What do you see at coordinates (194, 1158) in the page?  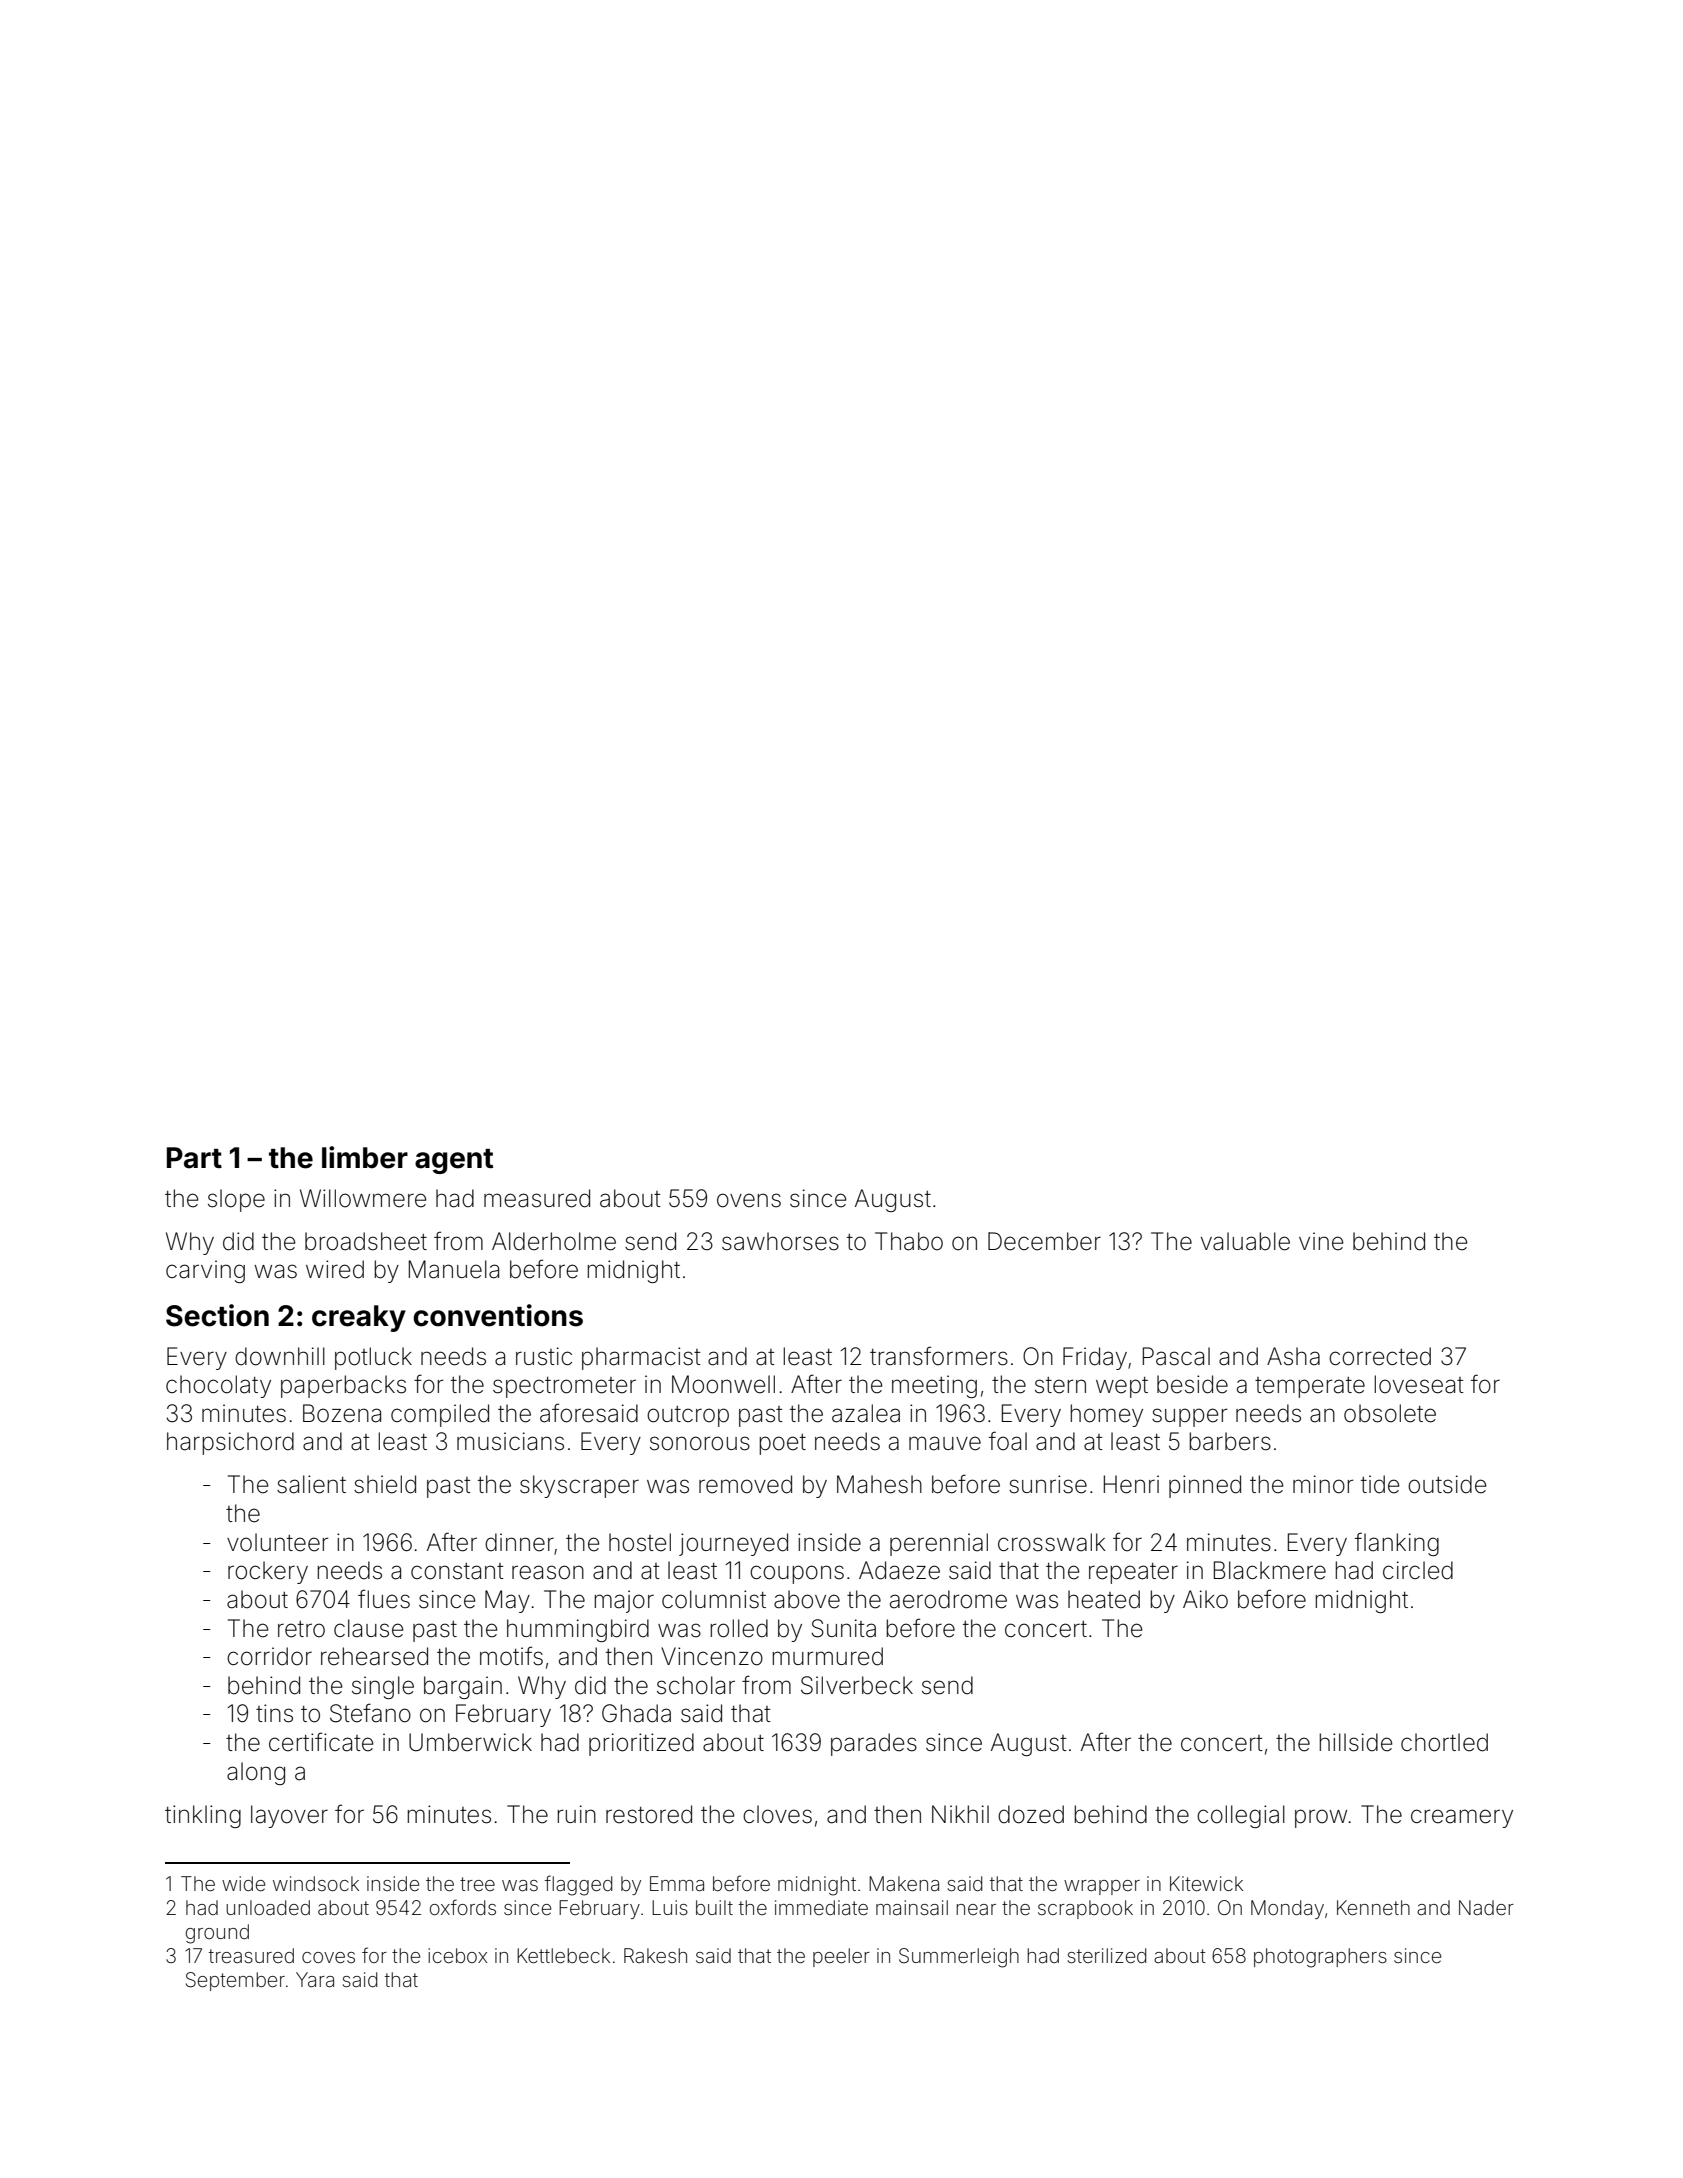 I see `Part` at bounding box center [194, 1158].
